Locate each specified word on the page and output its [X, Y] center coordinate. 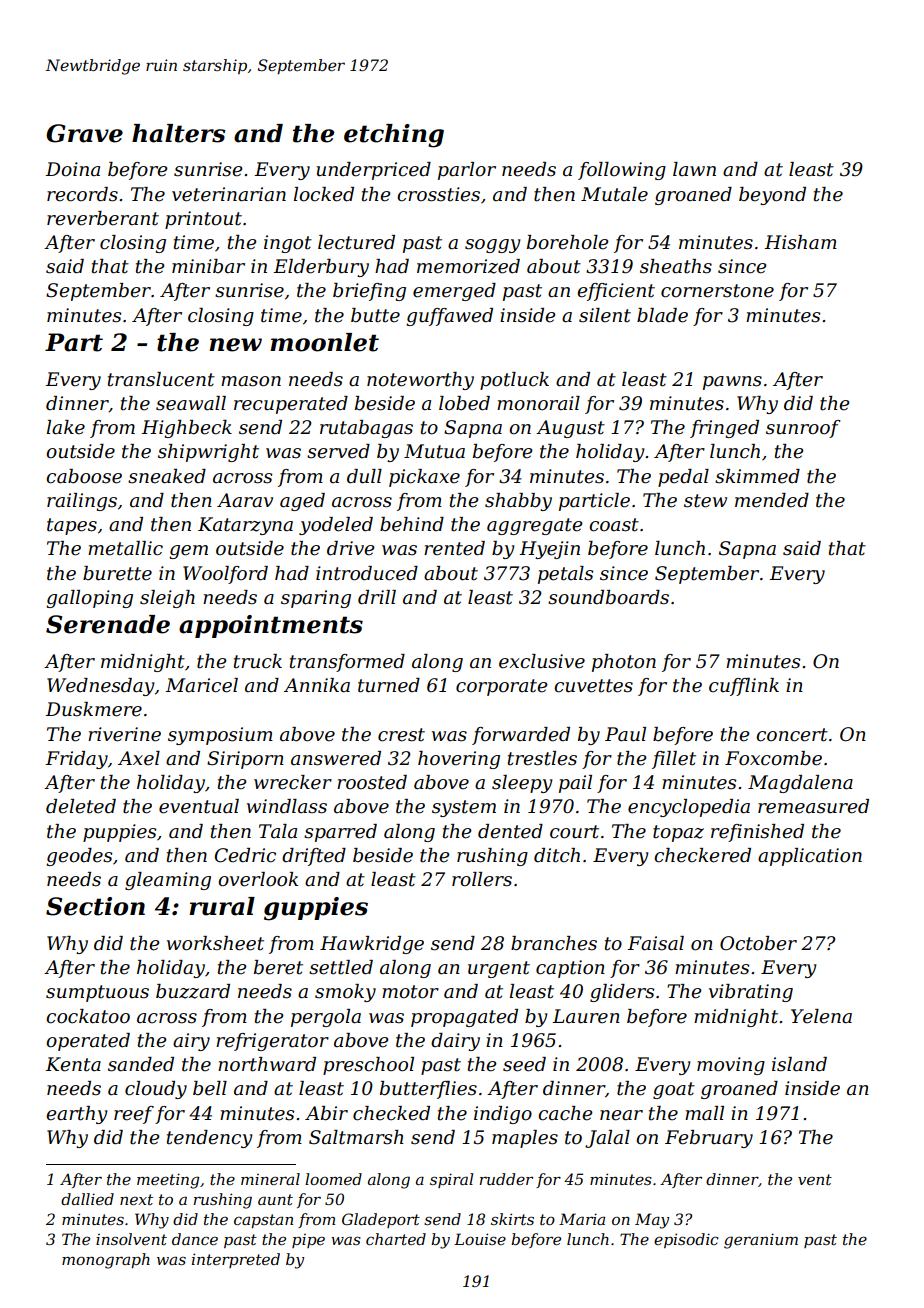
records [82, 194]
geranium [761, 1241]
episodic [686, 1240]
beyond [772, 196]
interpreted [236, 1260]
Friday [76, 760]
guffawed [450, 317]
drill [377, 597]
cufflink [744, 687]
